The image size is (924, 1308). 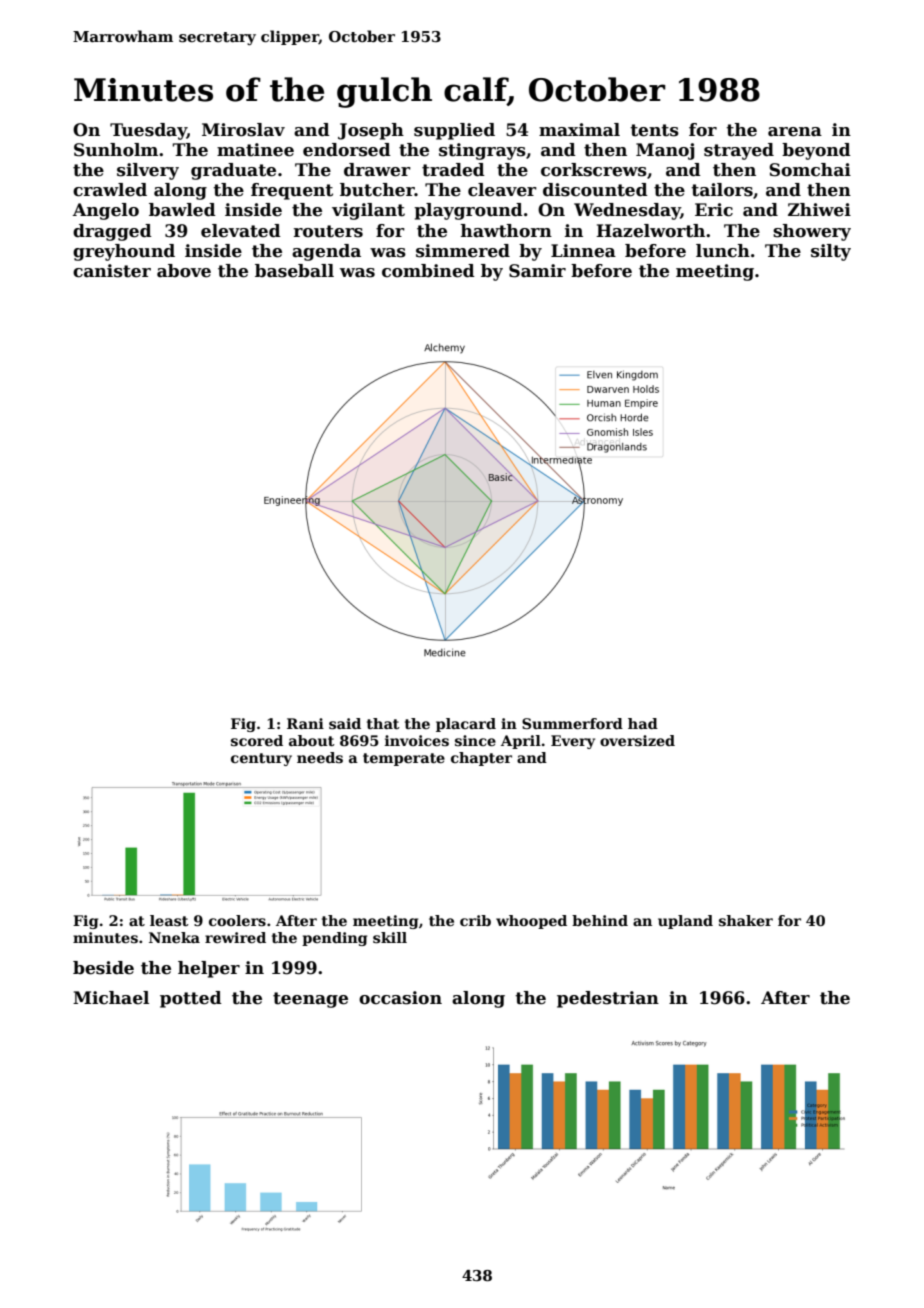 What do you see at coordinates (746, 920) in the image?
I see `shaker` at bounding box center [746, 920].
